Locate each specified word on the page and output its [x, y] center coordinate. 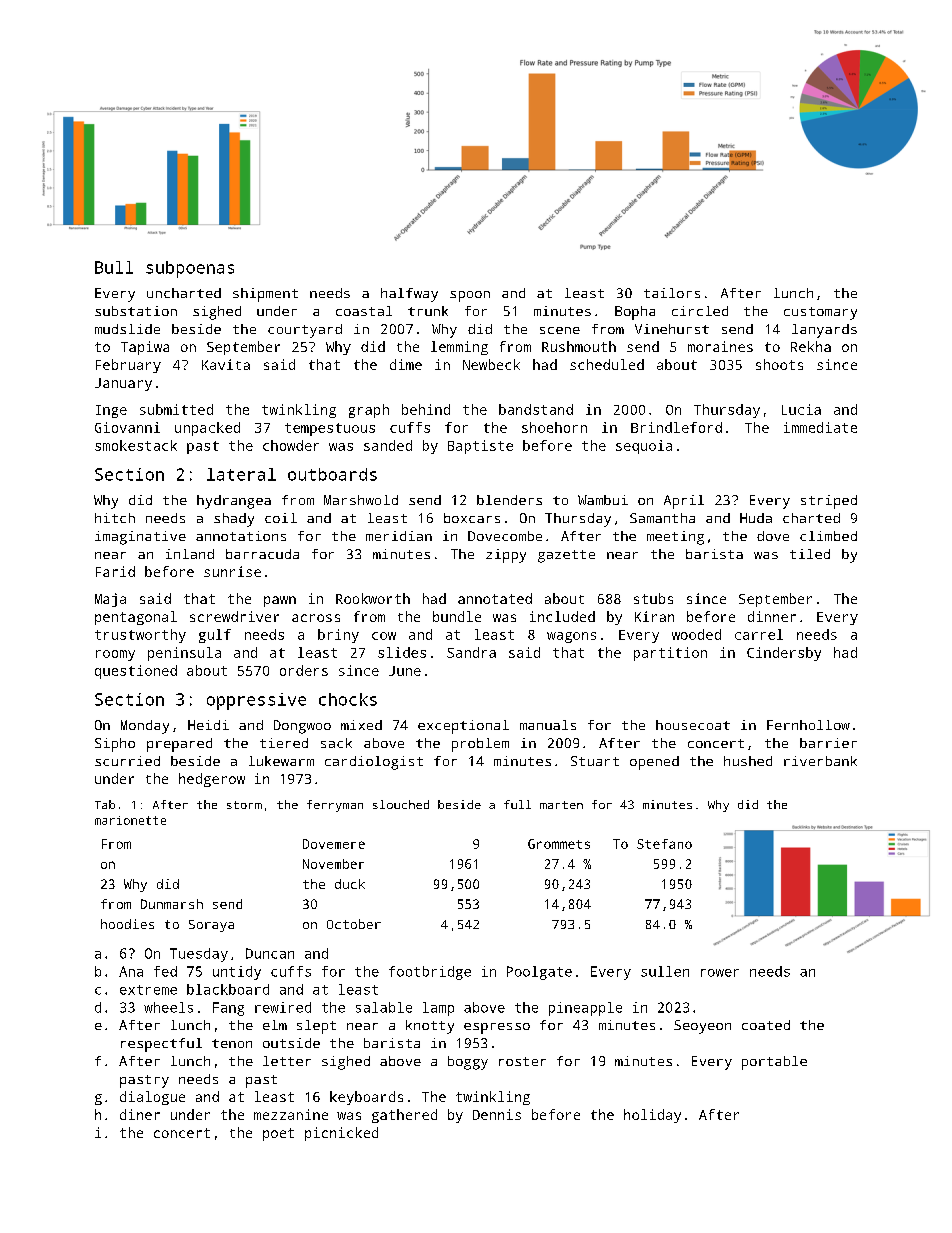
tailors [672, 293]
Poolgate [539, 973]
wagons [571, 637]
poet [278, 1134]
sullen [665, 971]
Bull [114, 267]
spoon [470, 296]
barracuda [262, 554]
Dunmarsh [172, 904]
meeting [675, 538]
